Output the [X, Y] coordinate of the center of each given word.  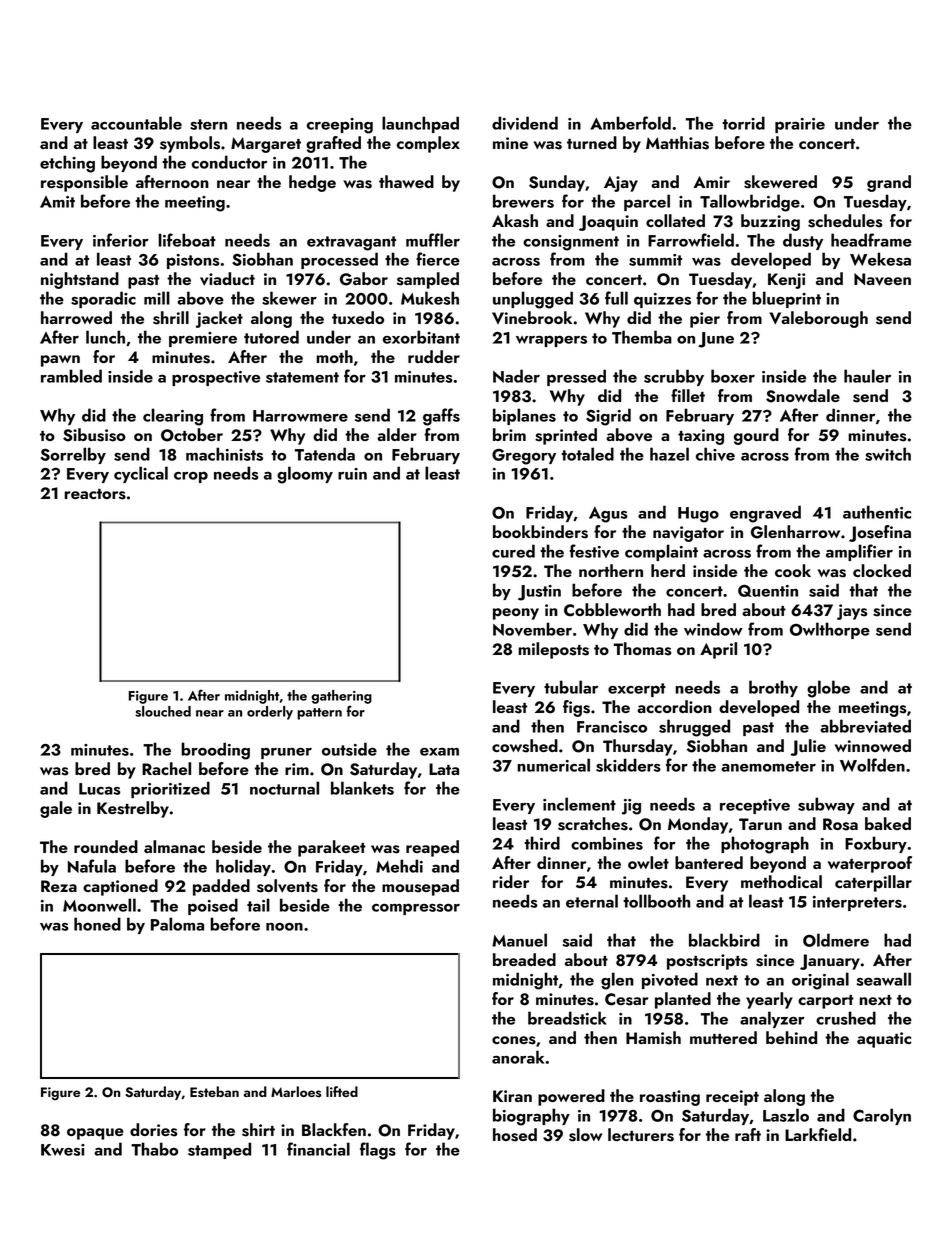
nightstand [80, 280]
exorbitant [421, 337]
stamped [219, 1150]
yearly [769, 1000]
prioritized [170, 789]
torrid [743, 123]
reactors [95, 494]
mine [510, 143]
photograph [765, 845]
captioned [120, 887]
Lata [444, 769]
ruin [352, 474]
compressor [416, 909]
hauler [867, 376]
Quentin [768, 591]
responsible [84, 183]
